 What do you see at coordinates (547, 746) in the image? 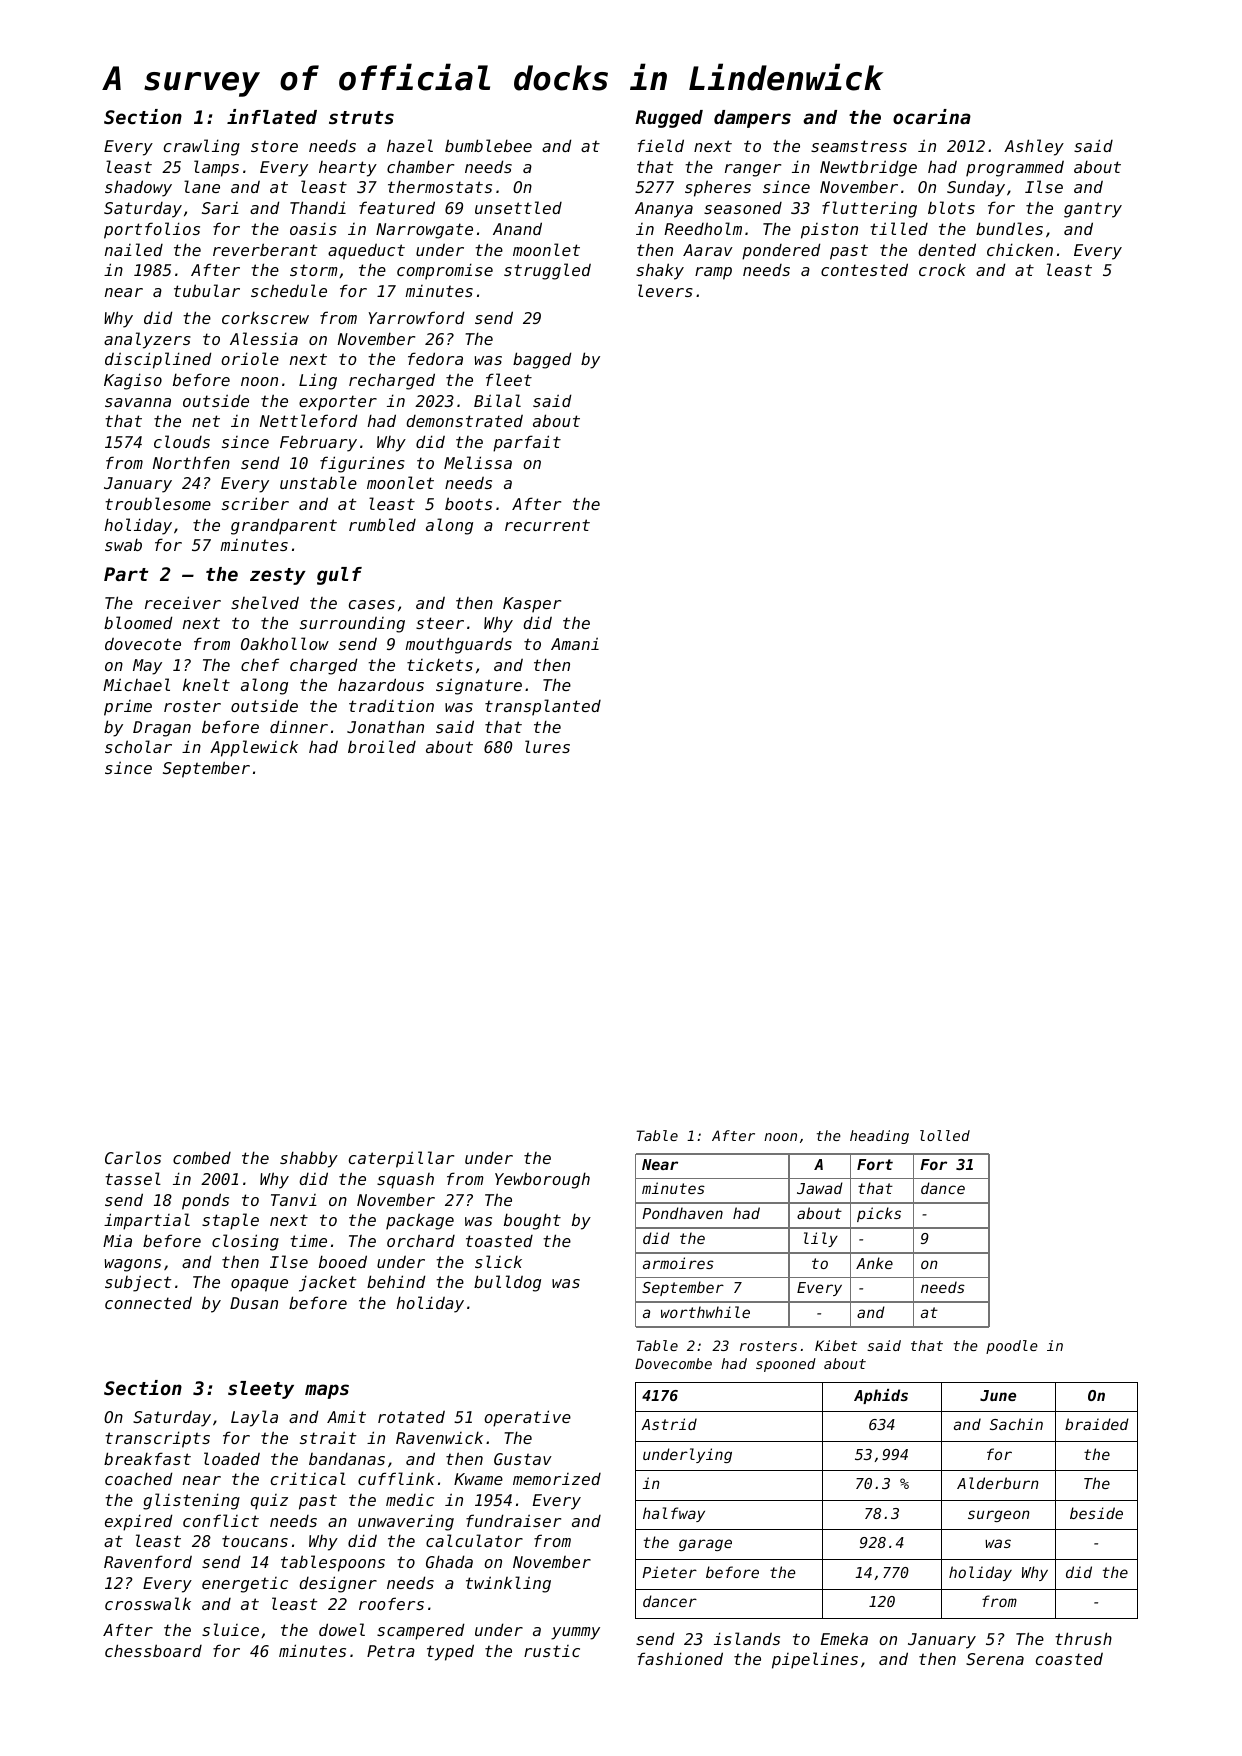
I see `lures` at bounding box center [547, 746].
